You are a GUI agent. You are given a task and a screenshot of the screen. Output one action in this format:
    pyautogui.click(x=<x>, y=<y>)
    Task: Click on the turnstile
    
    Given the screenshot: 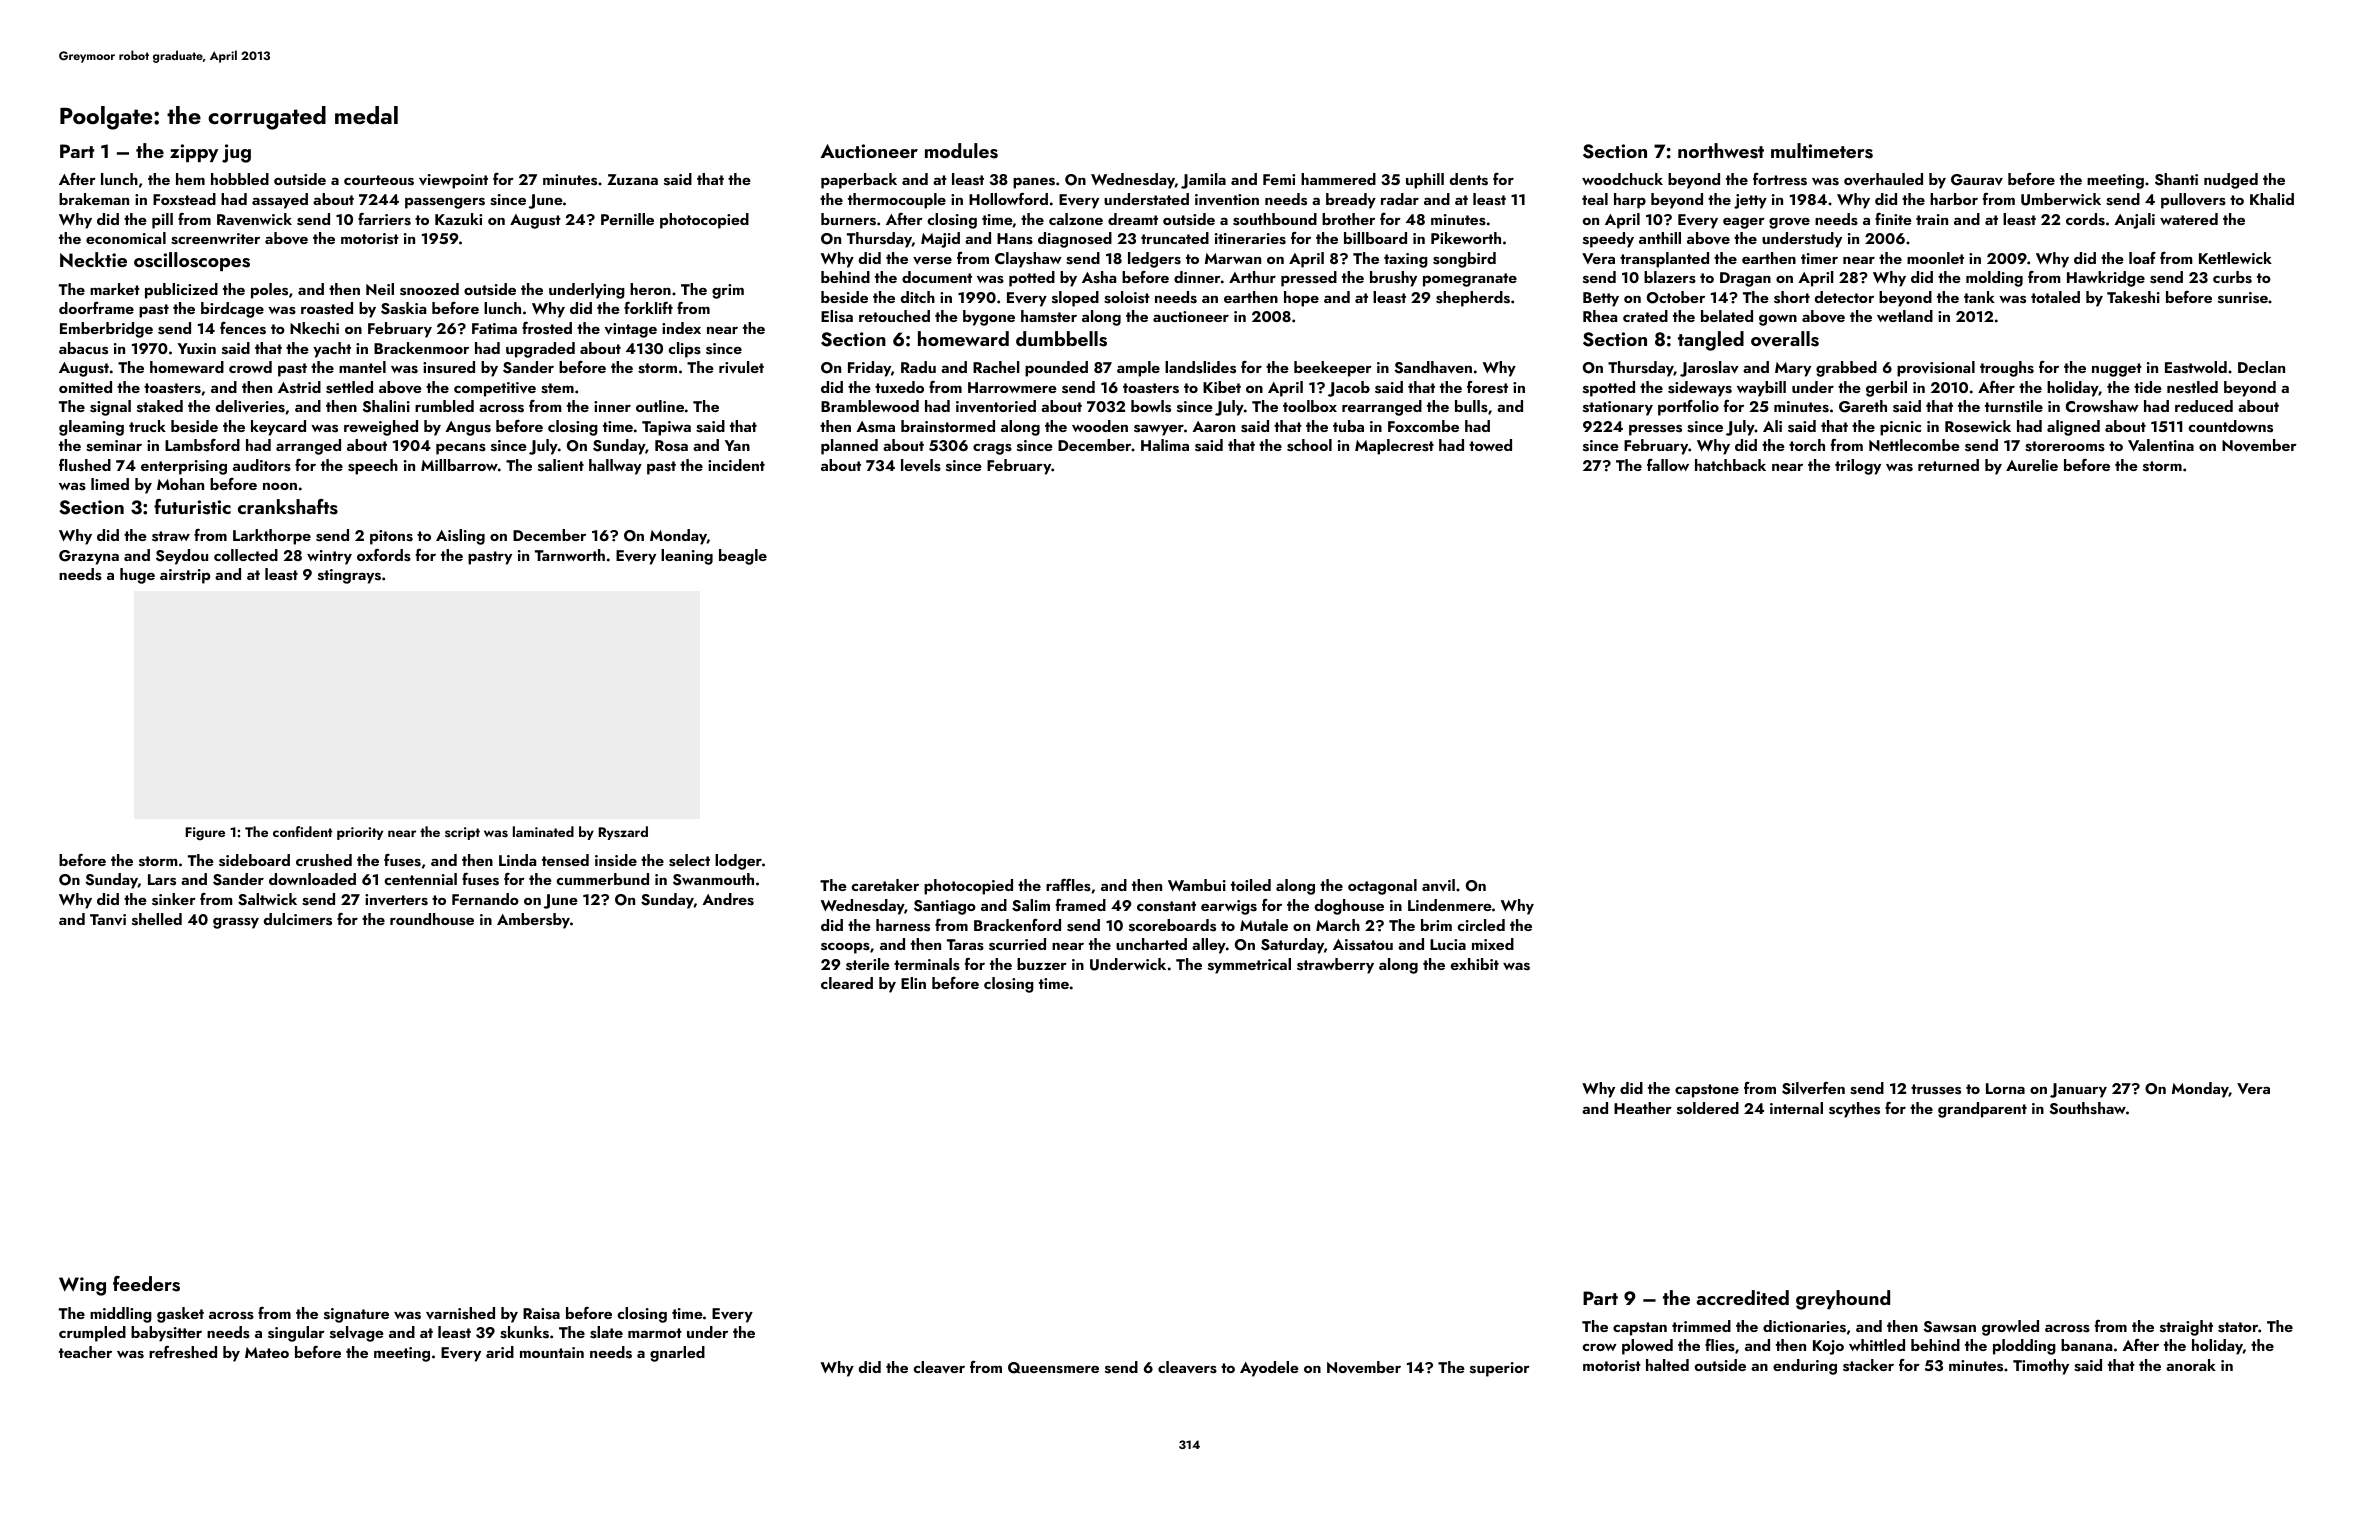 What is the action you would take?
    pyautogui.click(x=2014, y=406)
